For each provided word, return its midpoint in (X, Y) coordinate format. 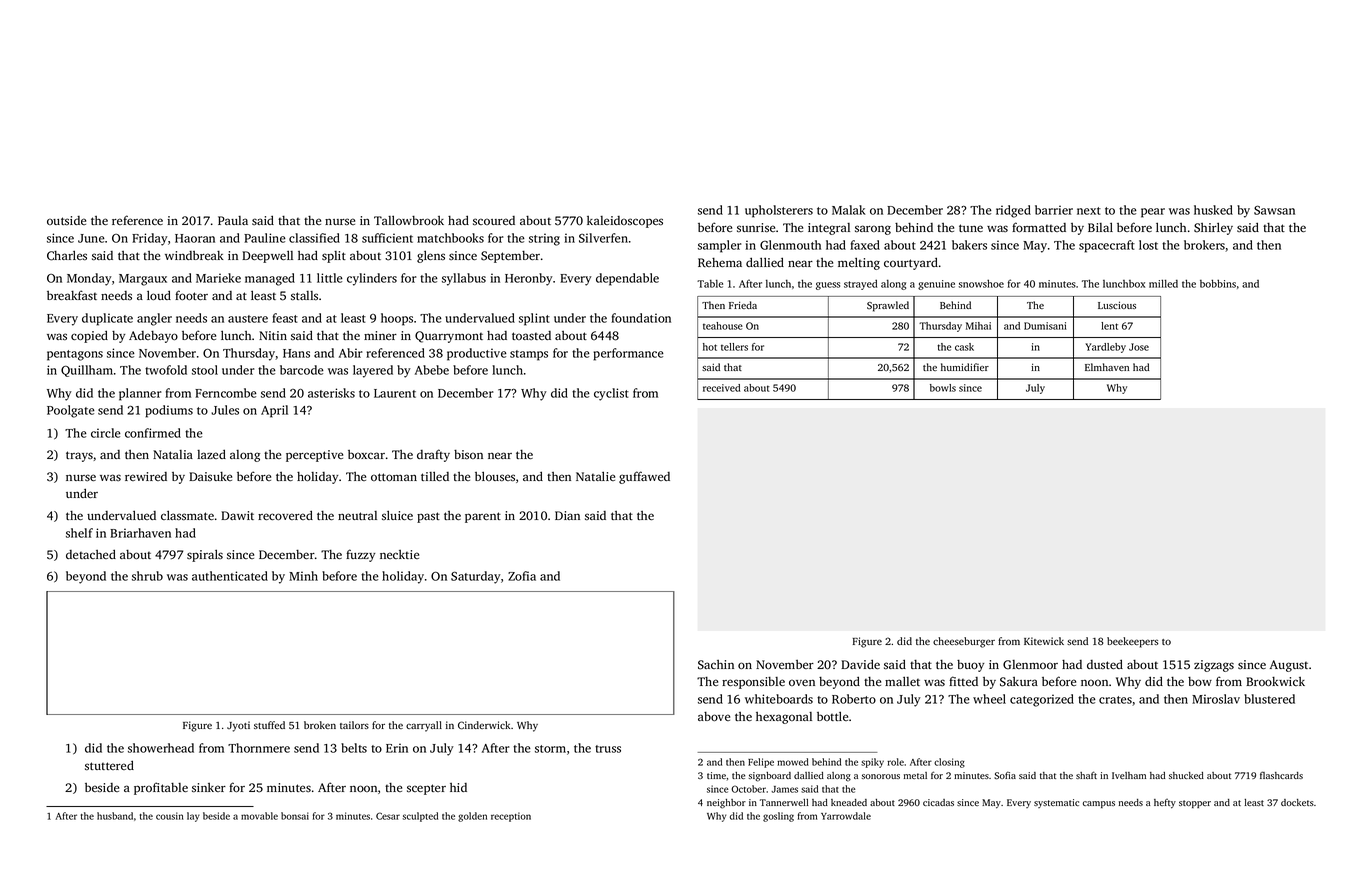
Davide (860, 664)
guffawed (644, 477)
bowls (943, 388)
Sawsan (1274, 210)
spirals (205, 555)
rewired (146, 476)
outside (66, 221)
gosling (778, 817)
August (1289, 666)
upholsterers (779, 211)
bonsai (295, 816)
